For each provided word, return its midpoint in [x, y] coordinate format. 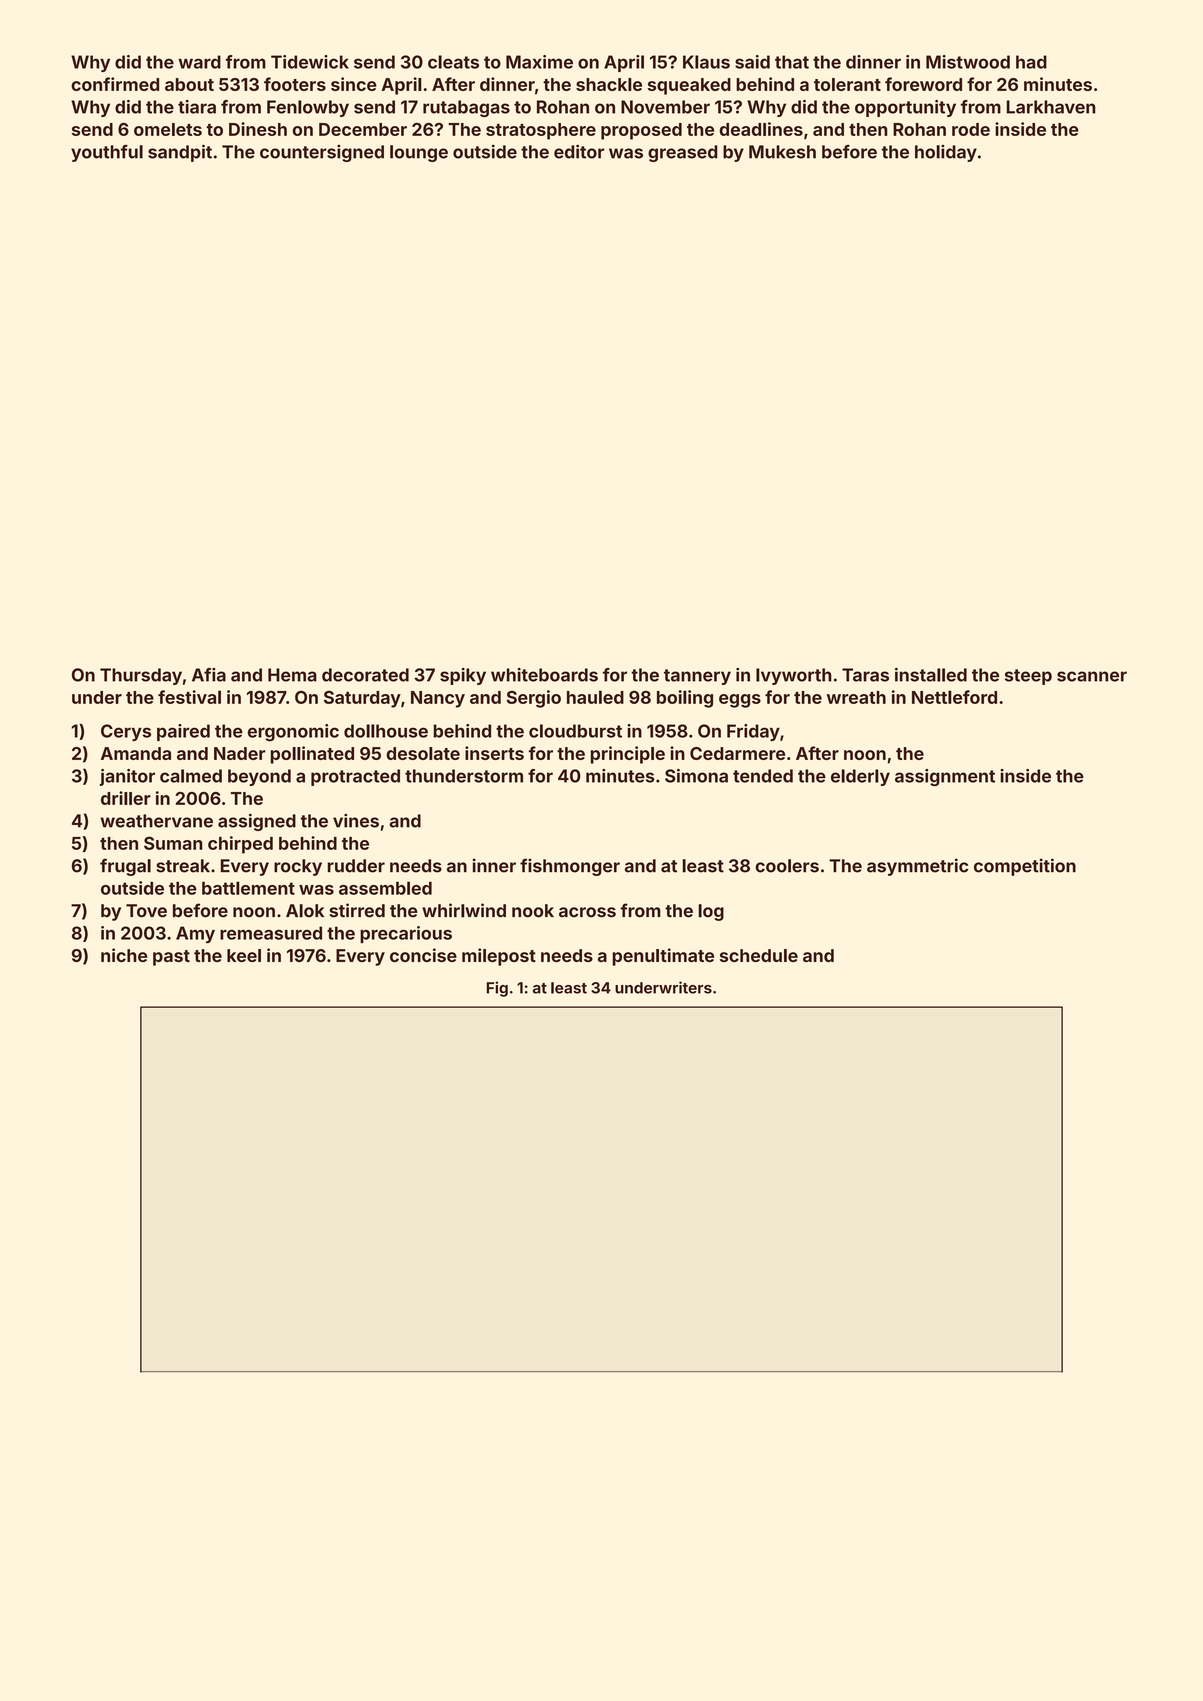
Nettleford [954, 697]
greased [683, 153]
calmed [191, 776]
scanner [1092, 676]
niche [124, 955]
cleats [453, 62]
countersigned [322, 153]
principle [628, 755]
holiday [946, 153]
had [1031, 62]
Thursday [141, 676]
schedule [759, 955]
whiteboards [544, 675]
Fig [497, 989]
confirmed [115, 84]
